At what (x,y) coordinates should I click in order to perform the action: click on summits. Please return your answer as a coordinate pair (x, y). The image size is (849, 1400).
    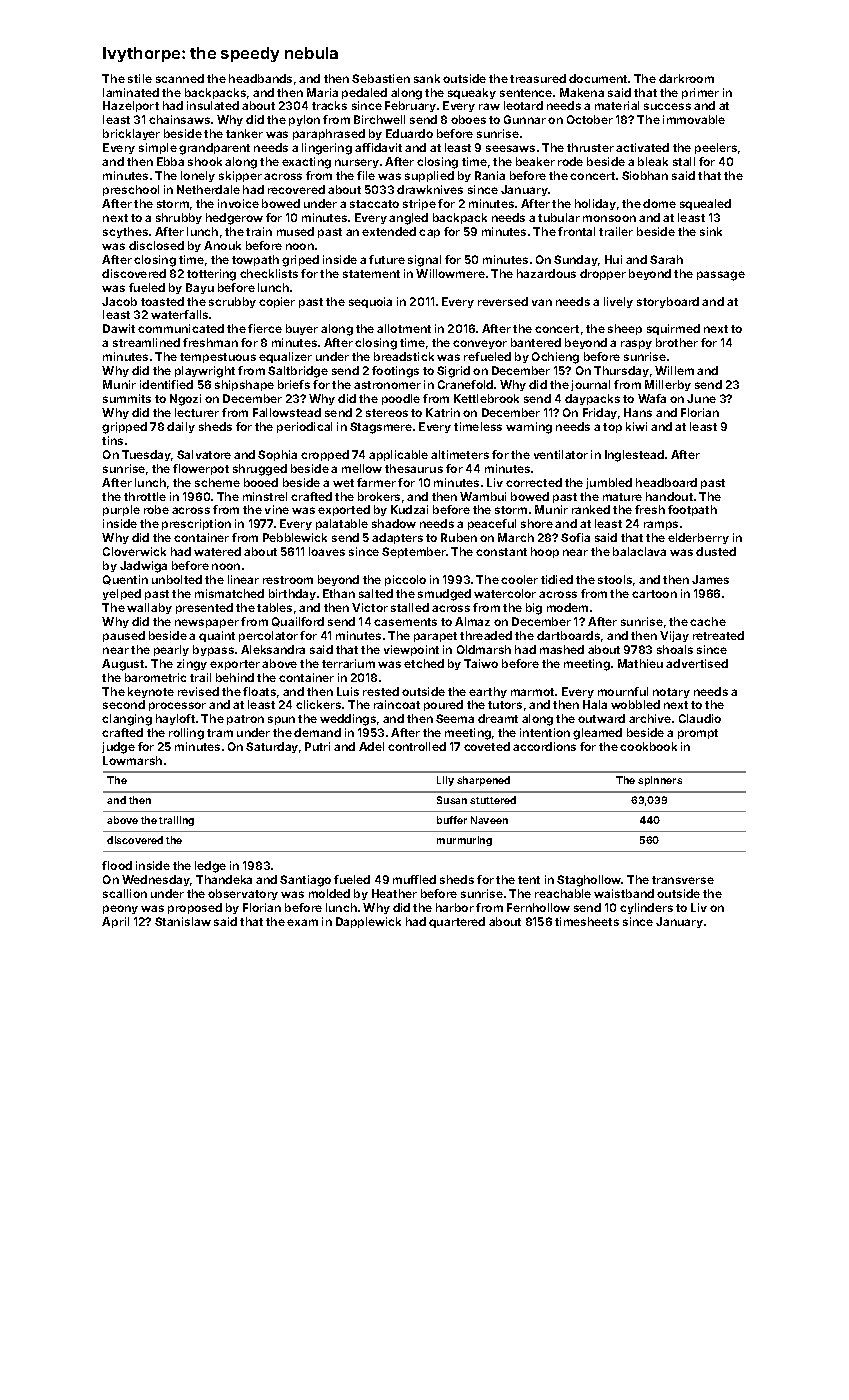
    Looking at the image, I should click on (127, 398).
